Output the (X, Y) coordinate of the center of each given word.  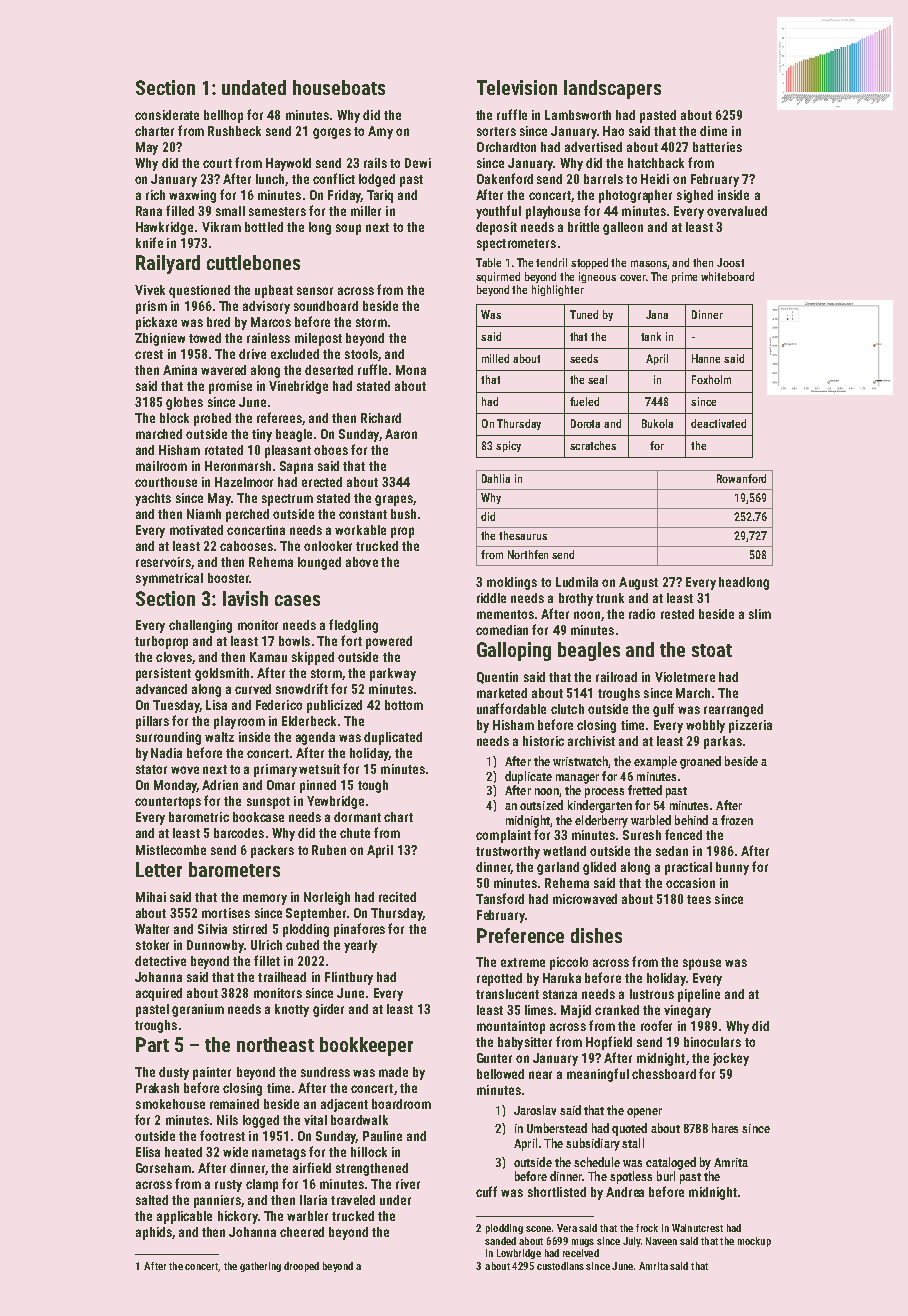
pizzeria (750, 726)
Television (517, 87)
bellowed (500, 1074)
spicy (508, 446)
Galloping (514, 651)
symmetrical (169, 579)
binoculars (712, 1042)
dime (713, 131)
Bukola (657, 423)
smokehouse (170, 1104)
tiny (262, 435)
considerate (167, 115)
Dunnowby (215, 946)
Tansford (500, 898)
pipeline (699, 995)
